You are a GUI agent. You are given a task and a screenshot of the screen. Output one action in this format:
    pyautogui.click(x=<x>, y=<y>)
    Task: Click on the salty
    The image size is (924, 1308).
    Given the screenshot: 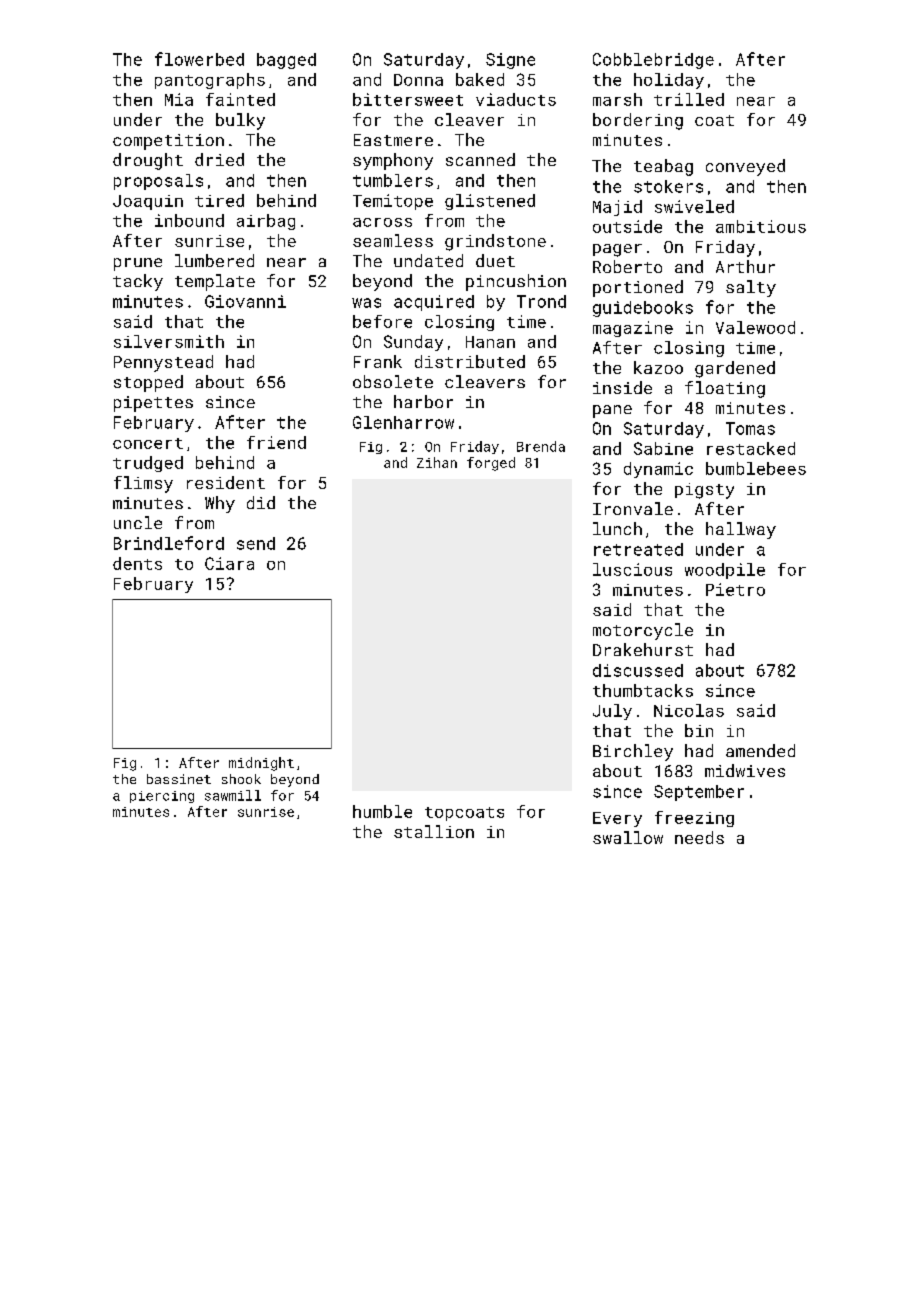 What is the action you would take?
    pyautogui.click(x=751, y=288)
